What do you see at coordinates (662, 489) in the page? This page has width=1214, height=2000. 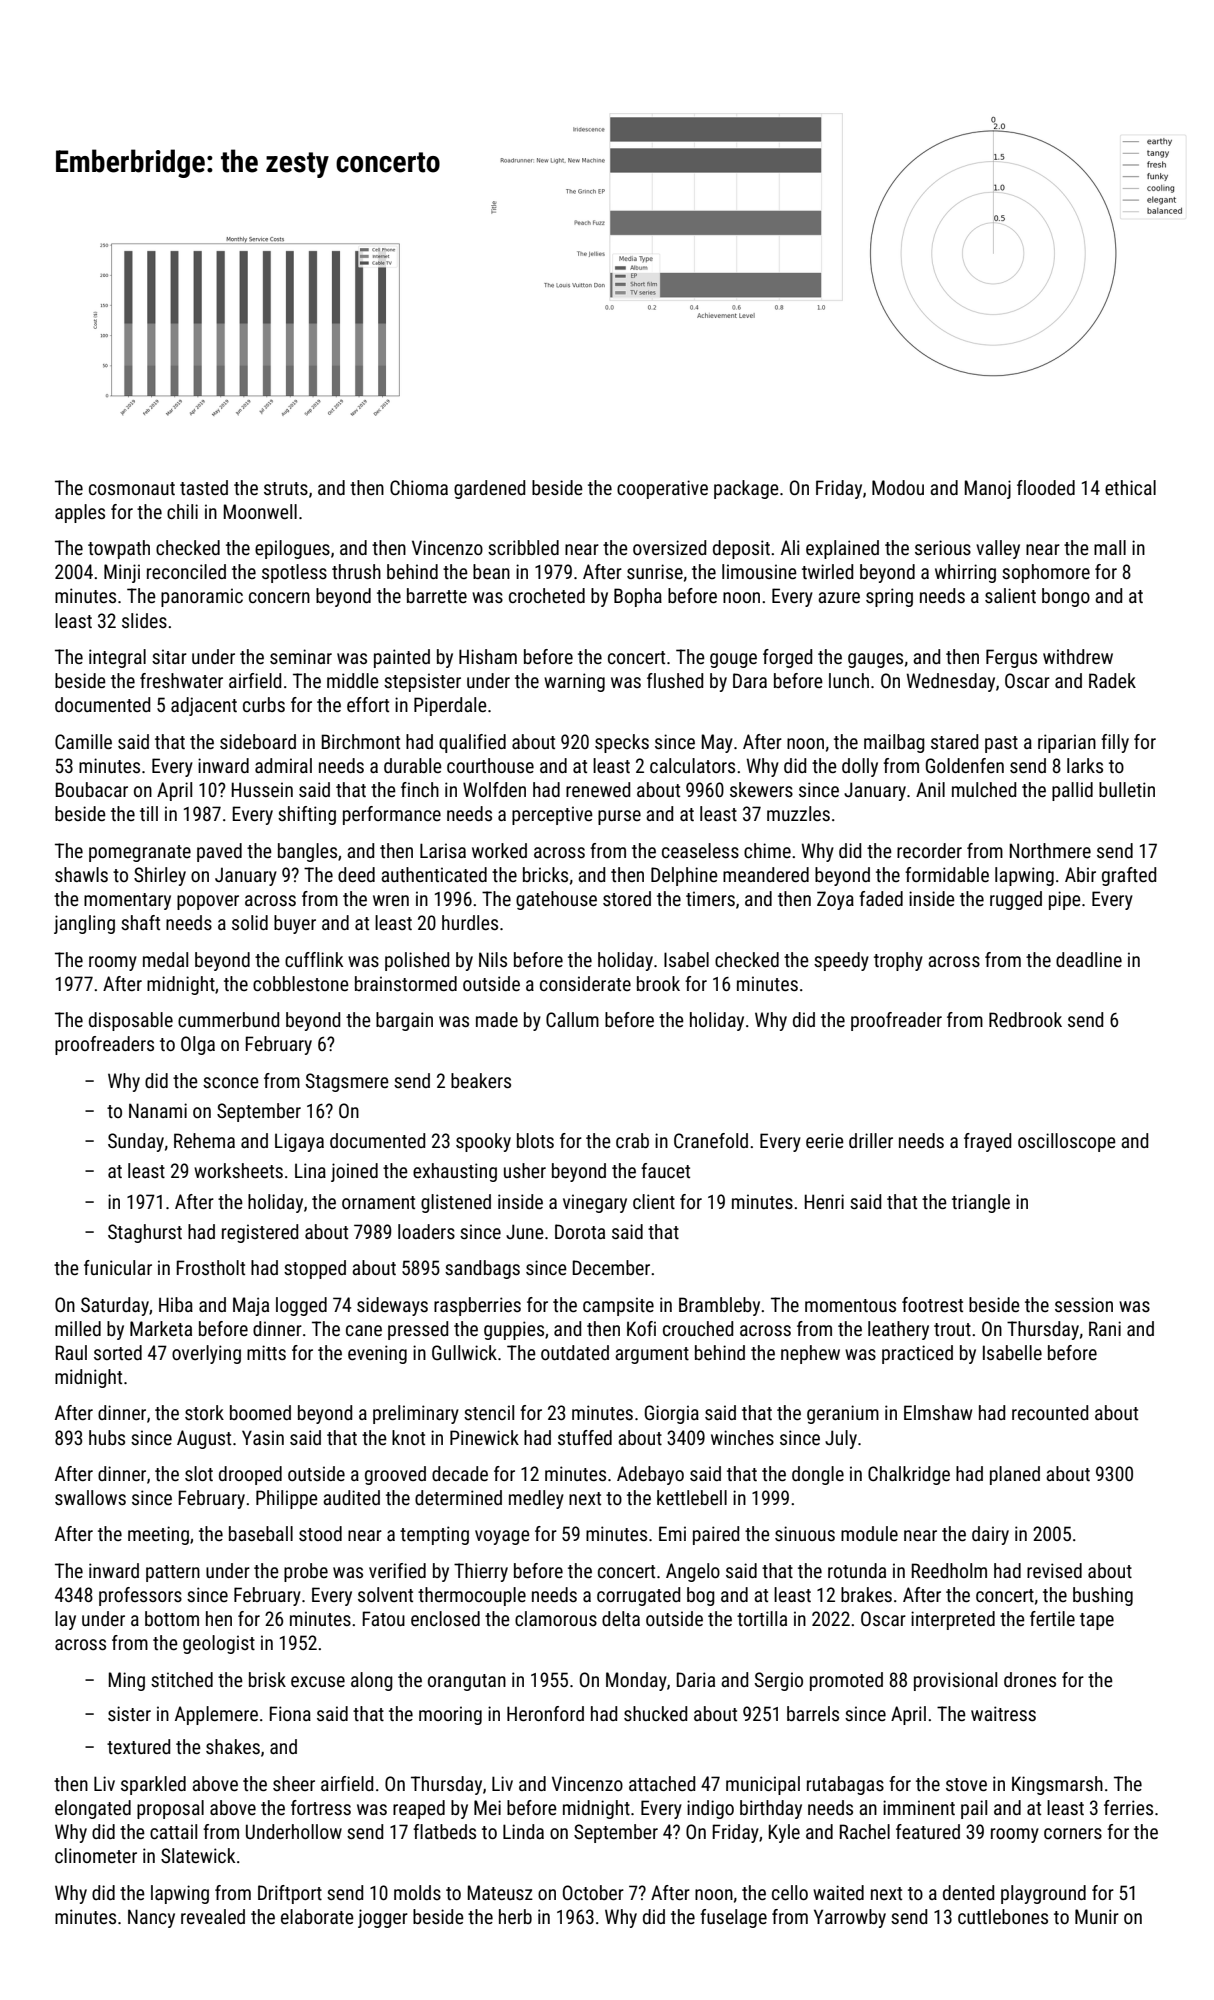 I see `cooperative` at bounding box center [662, 489].
